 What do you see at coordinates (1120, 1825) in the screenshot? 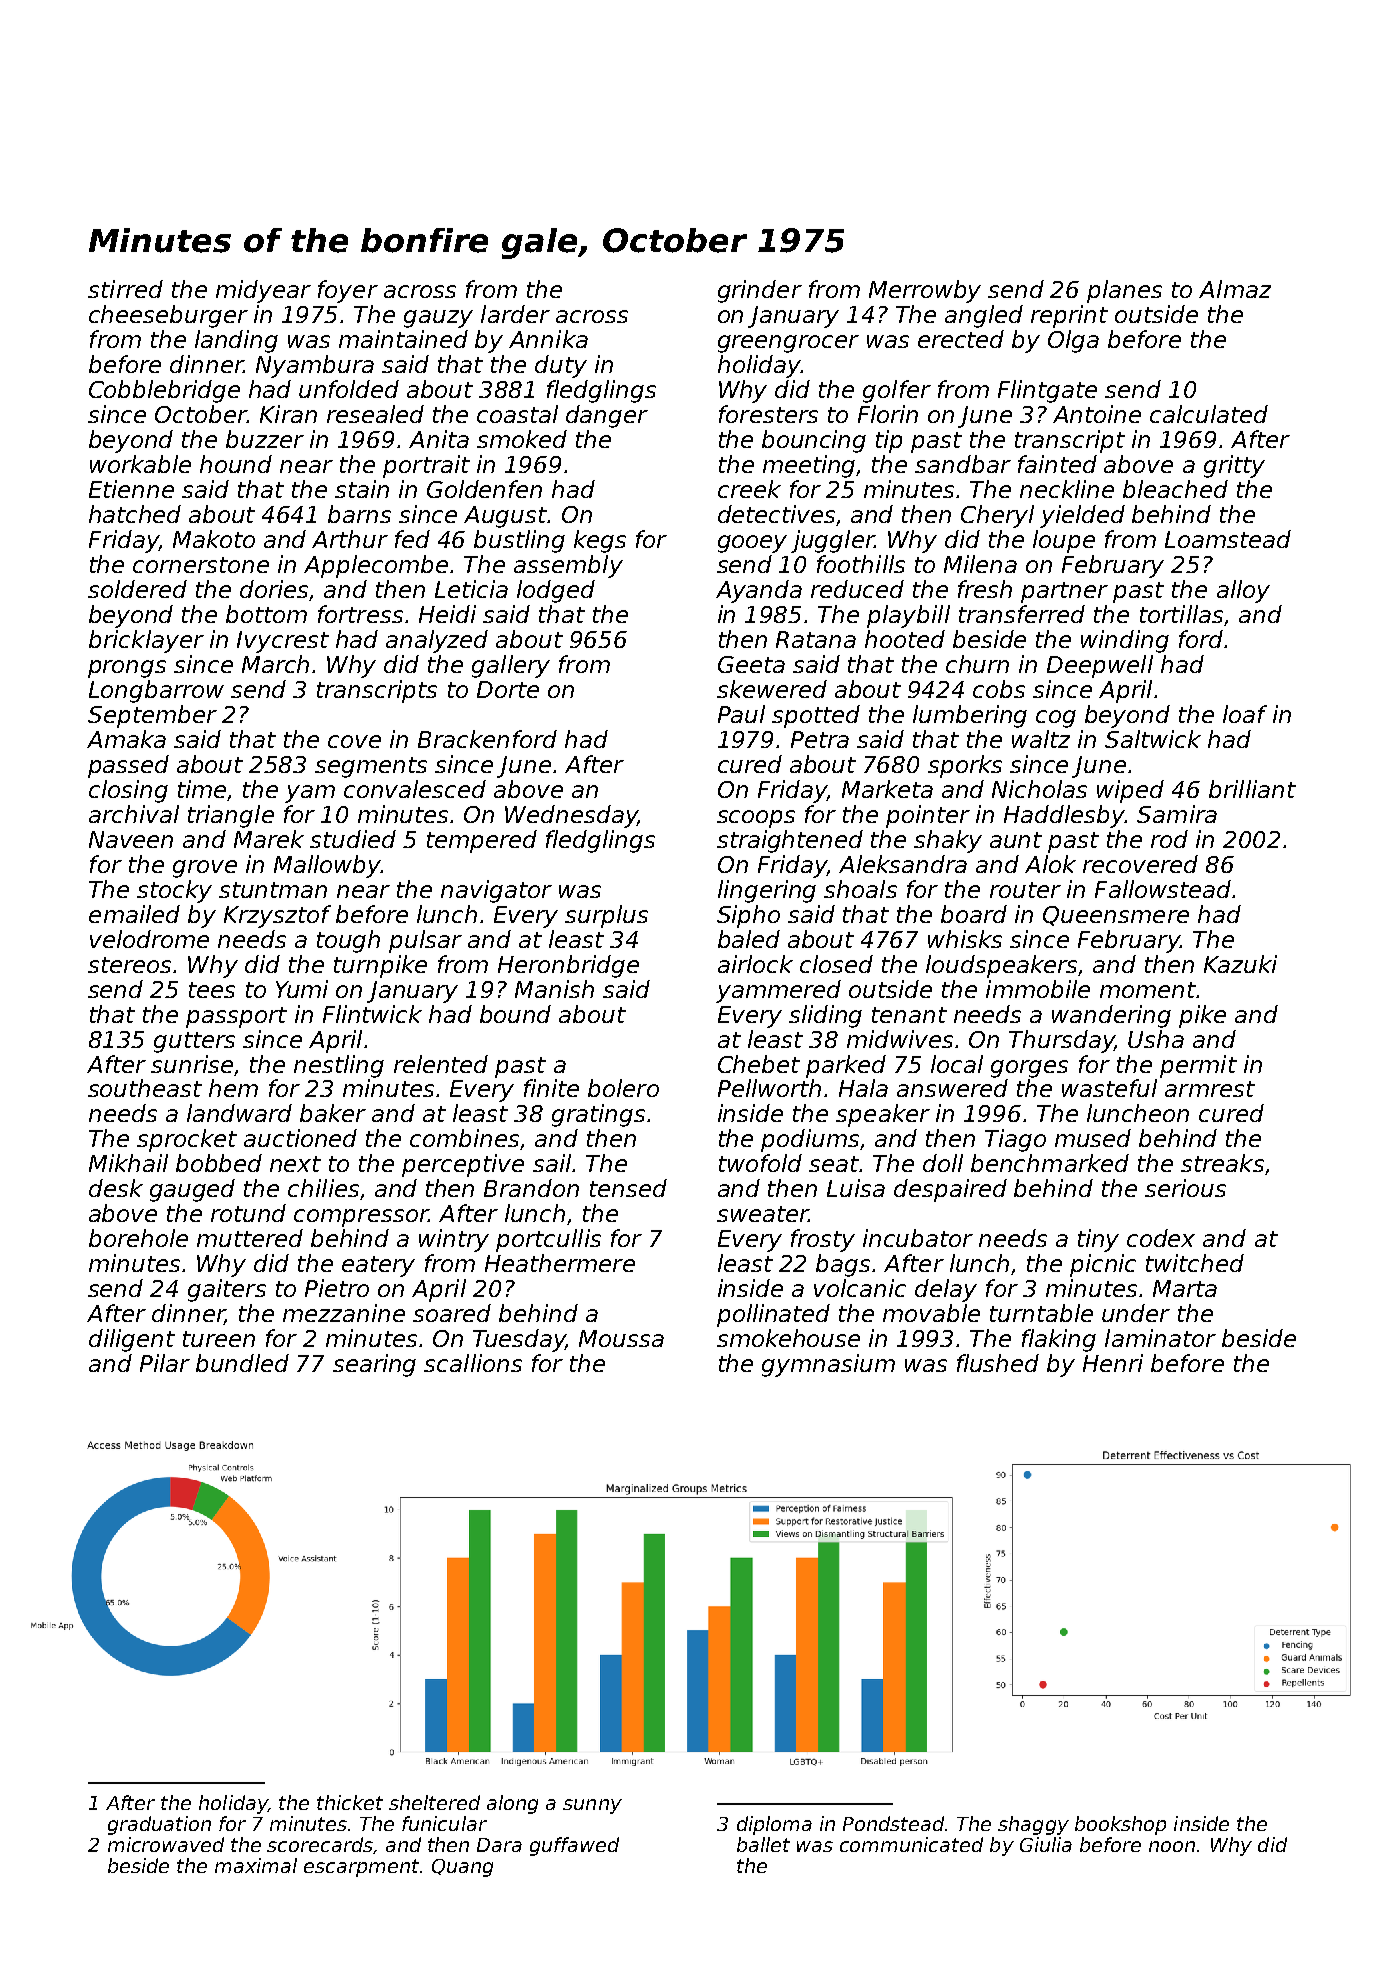
I see `bookshop` at bounding box center [1120, 1825].
